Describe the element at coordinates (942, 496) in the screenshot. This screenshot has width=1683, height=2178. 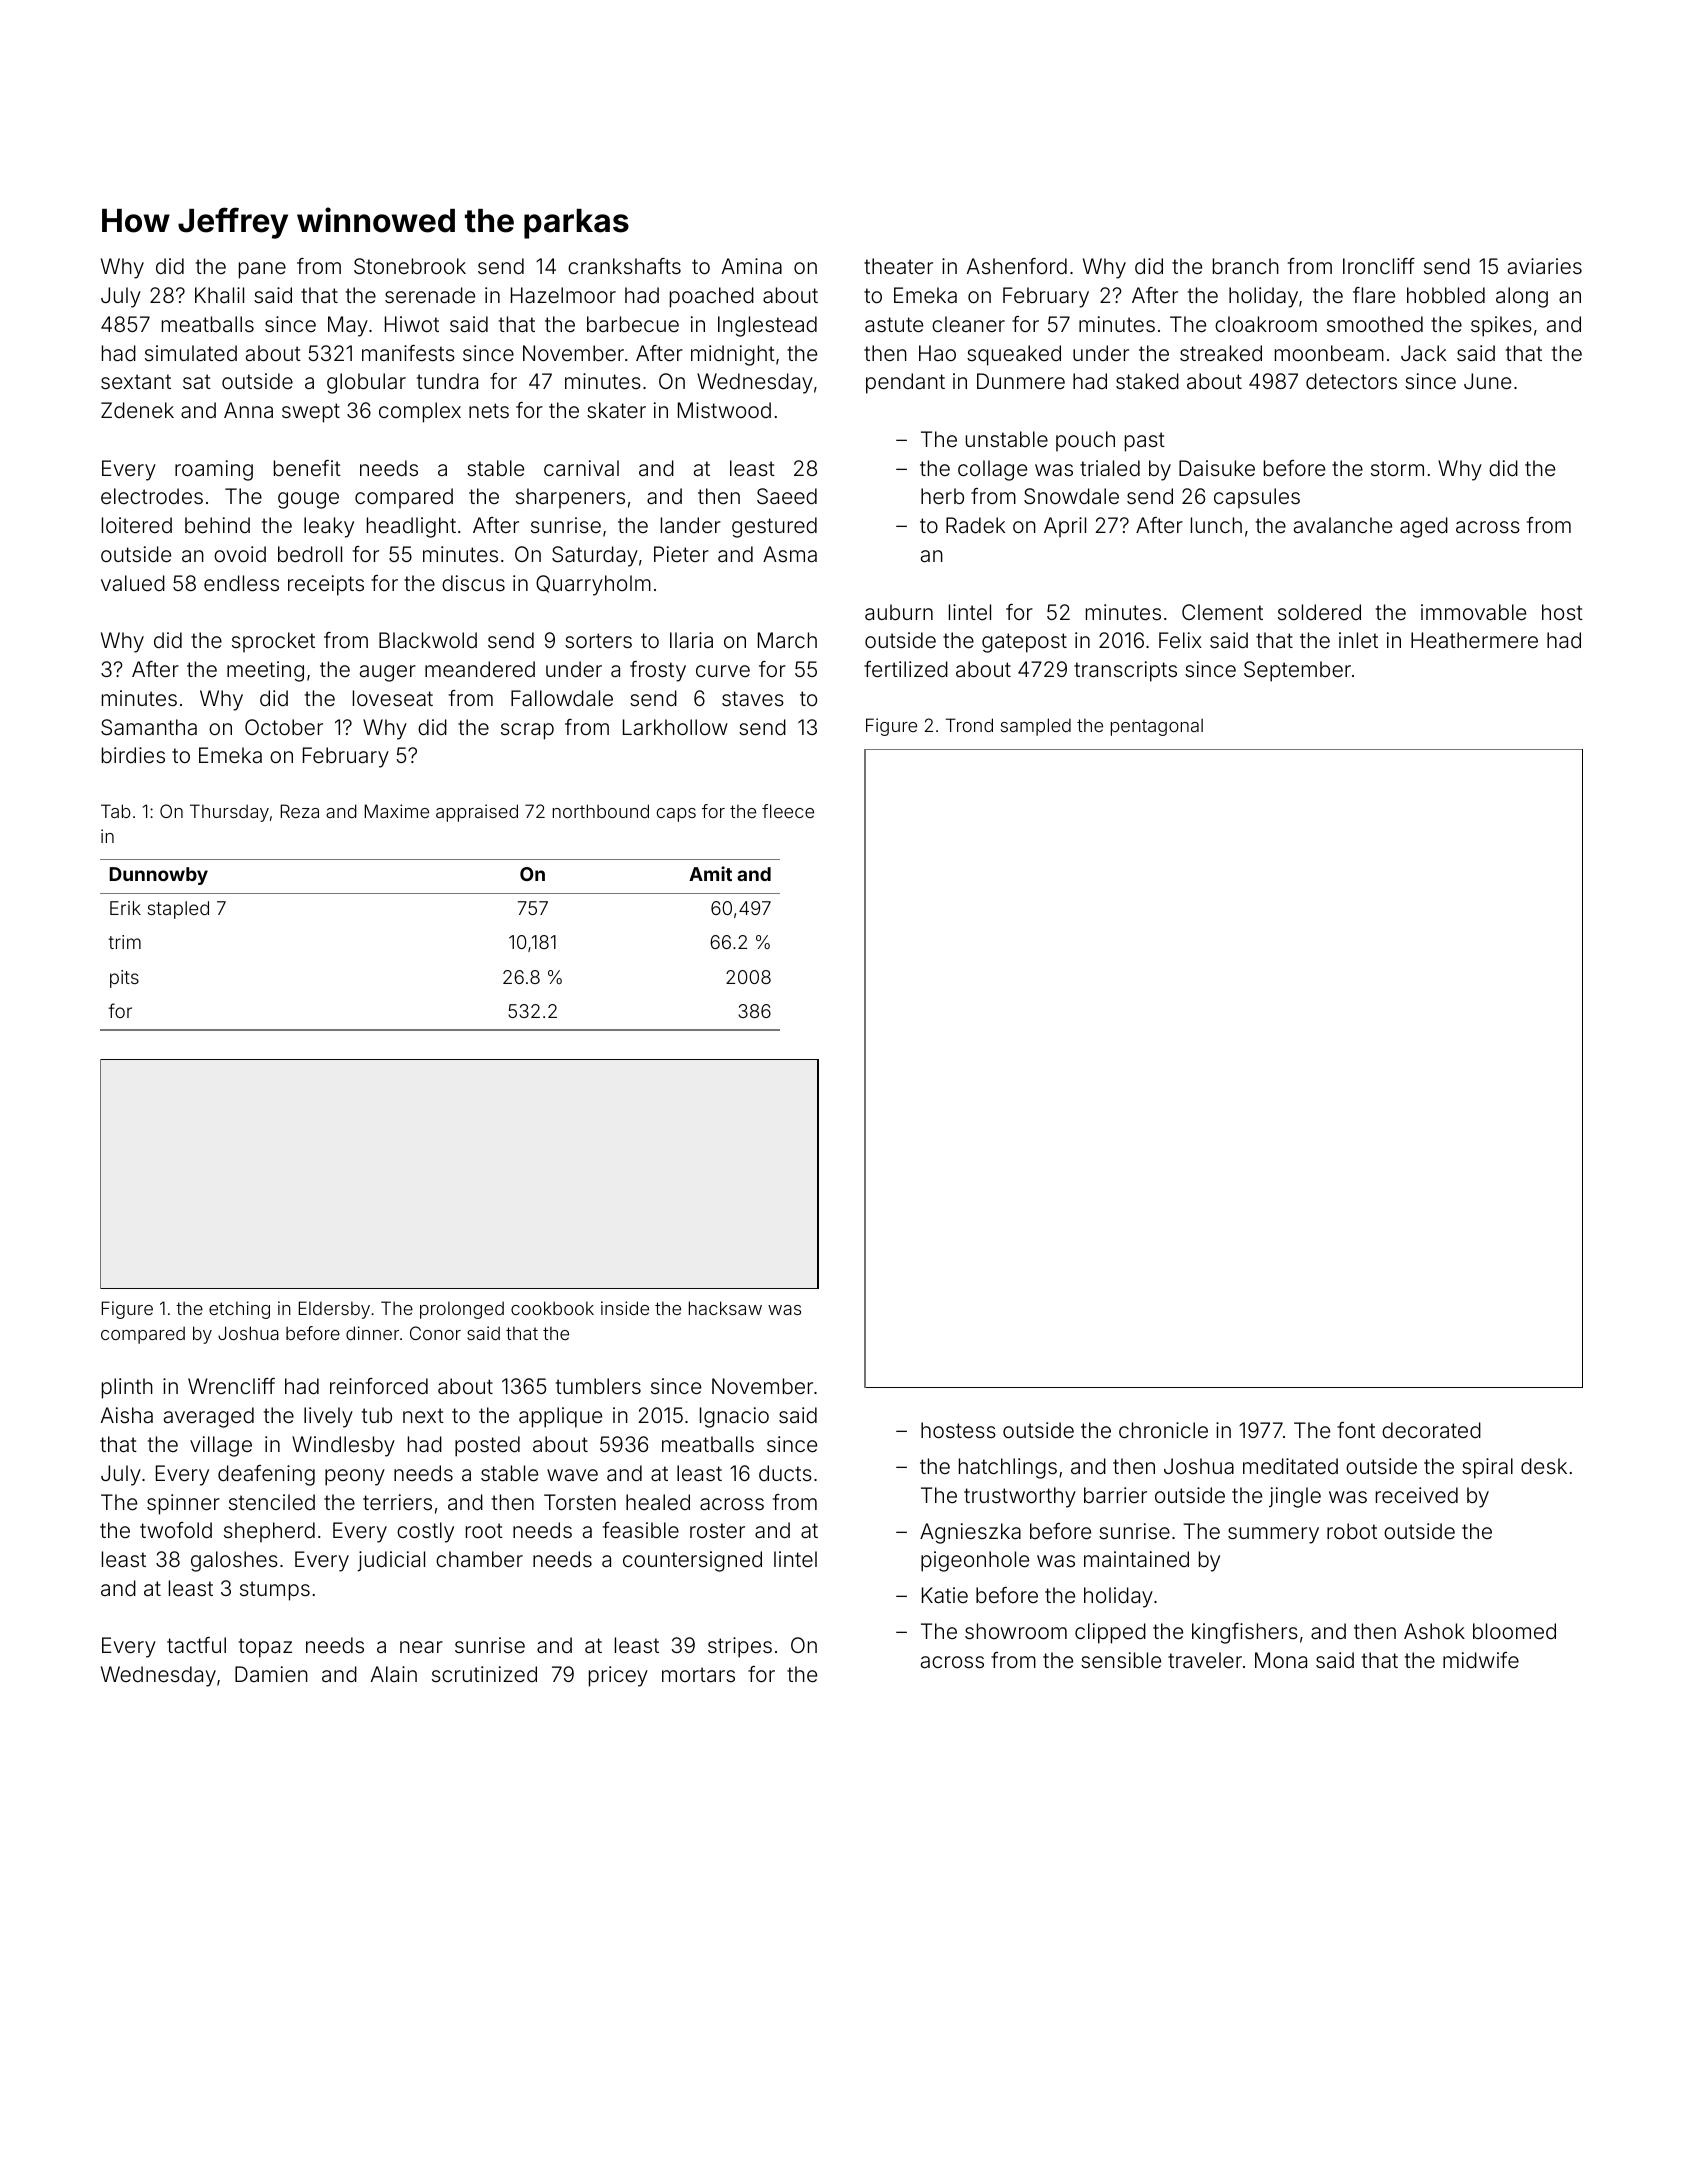
I see `herb` at that location.
